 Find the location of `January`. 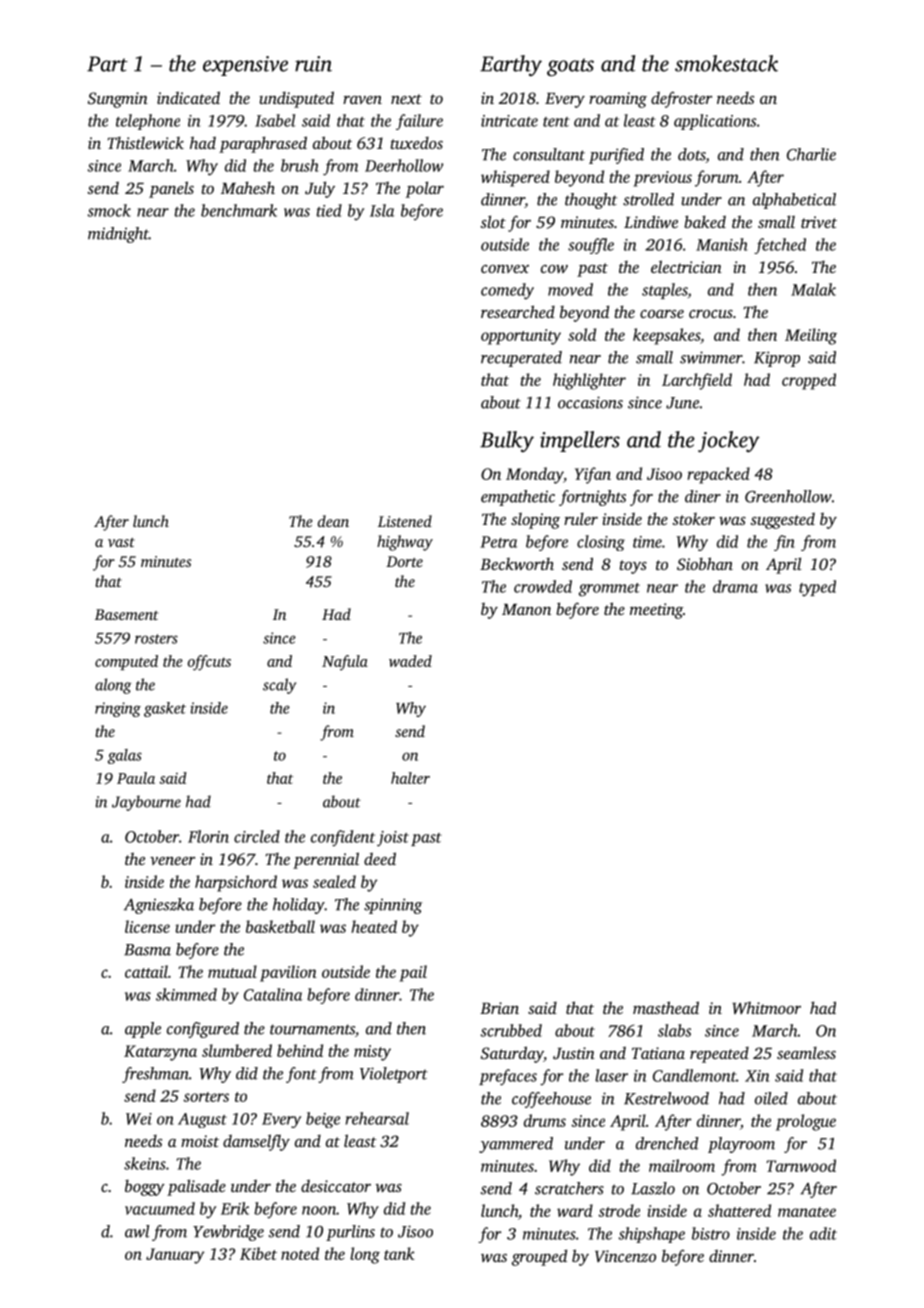

January is located at coordinates (175, 1256).
